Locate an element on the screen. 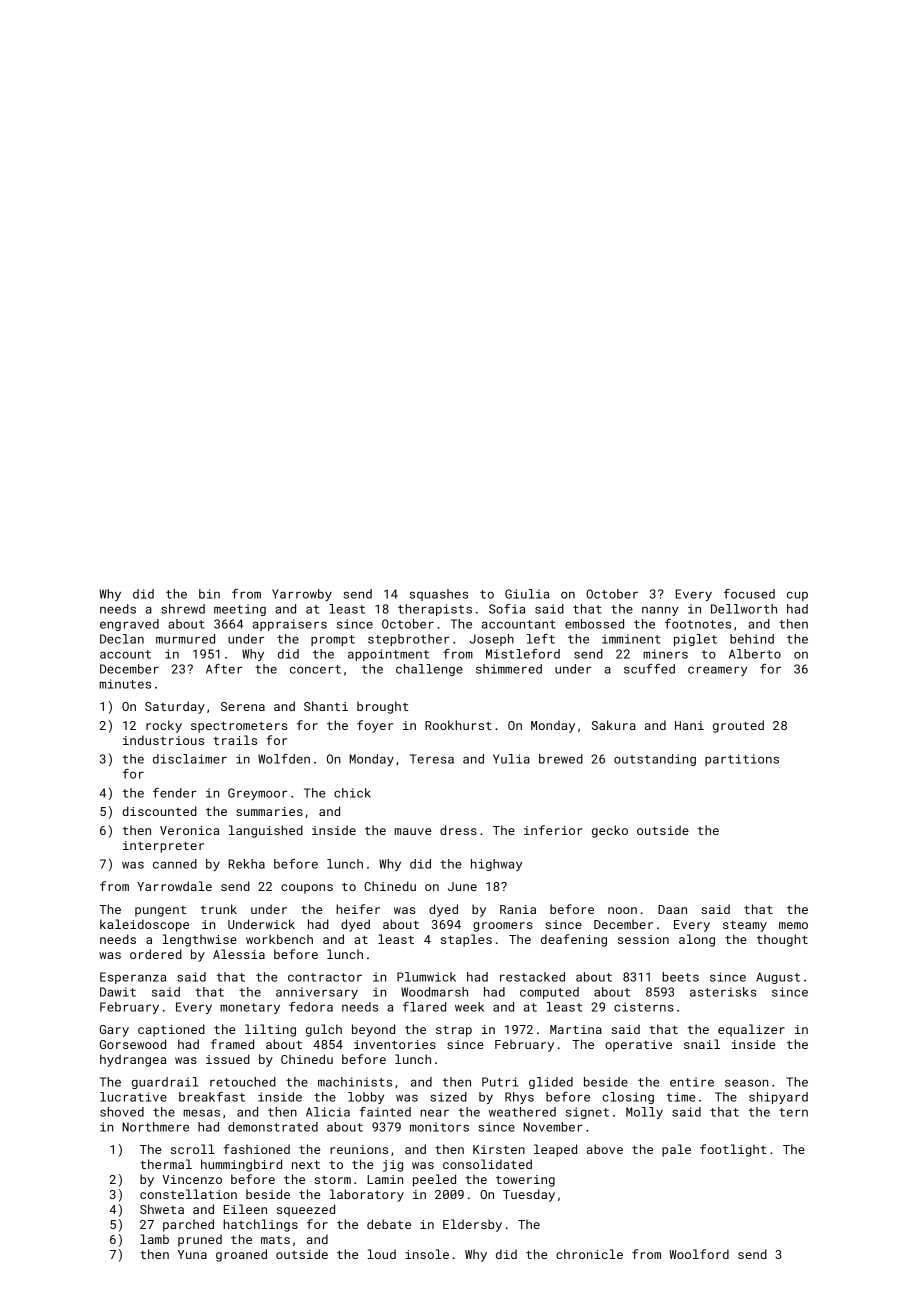 This screenshot has width=908, height=1316. bin is located at coordinates (209, 594).
